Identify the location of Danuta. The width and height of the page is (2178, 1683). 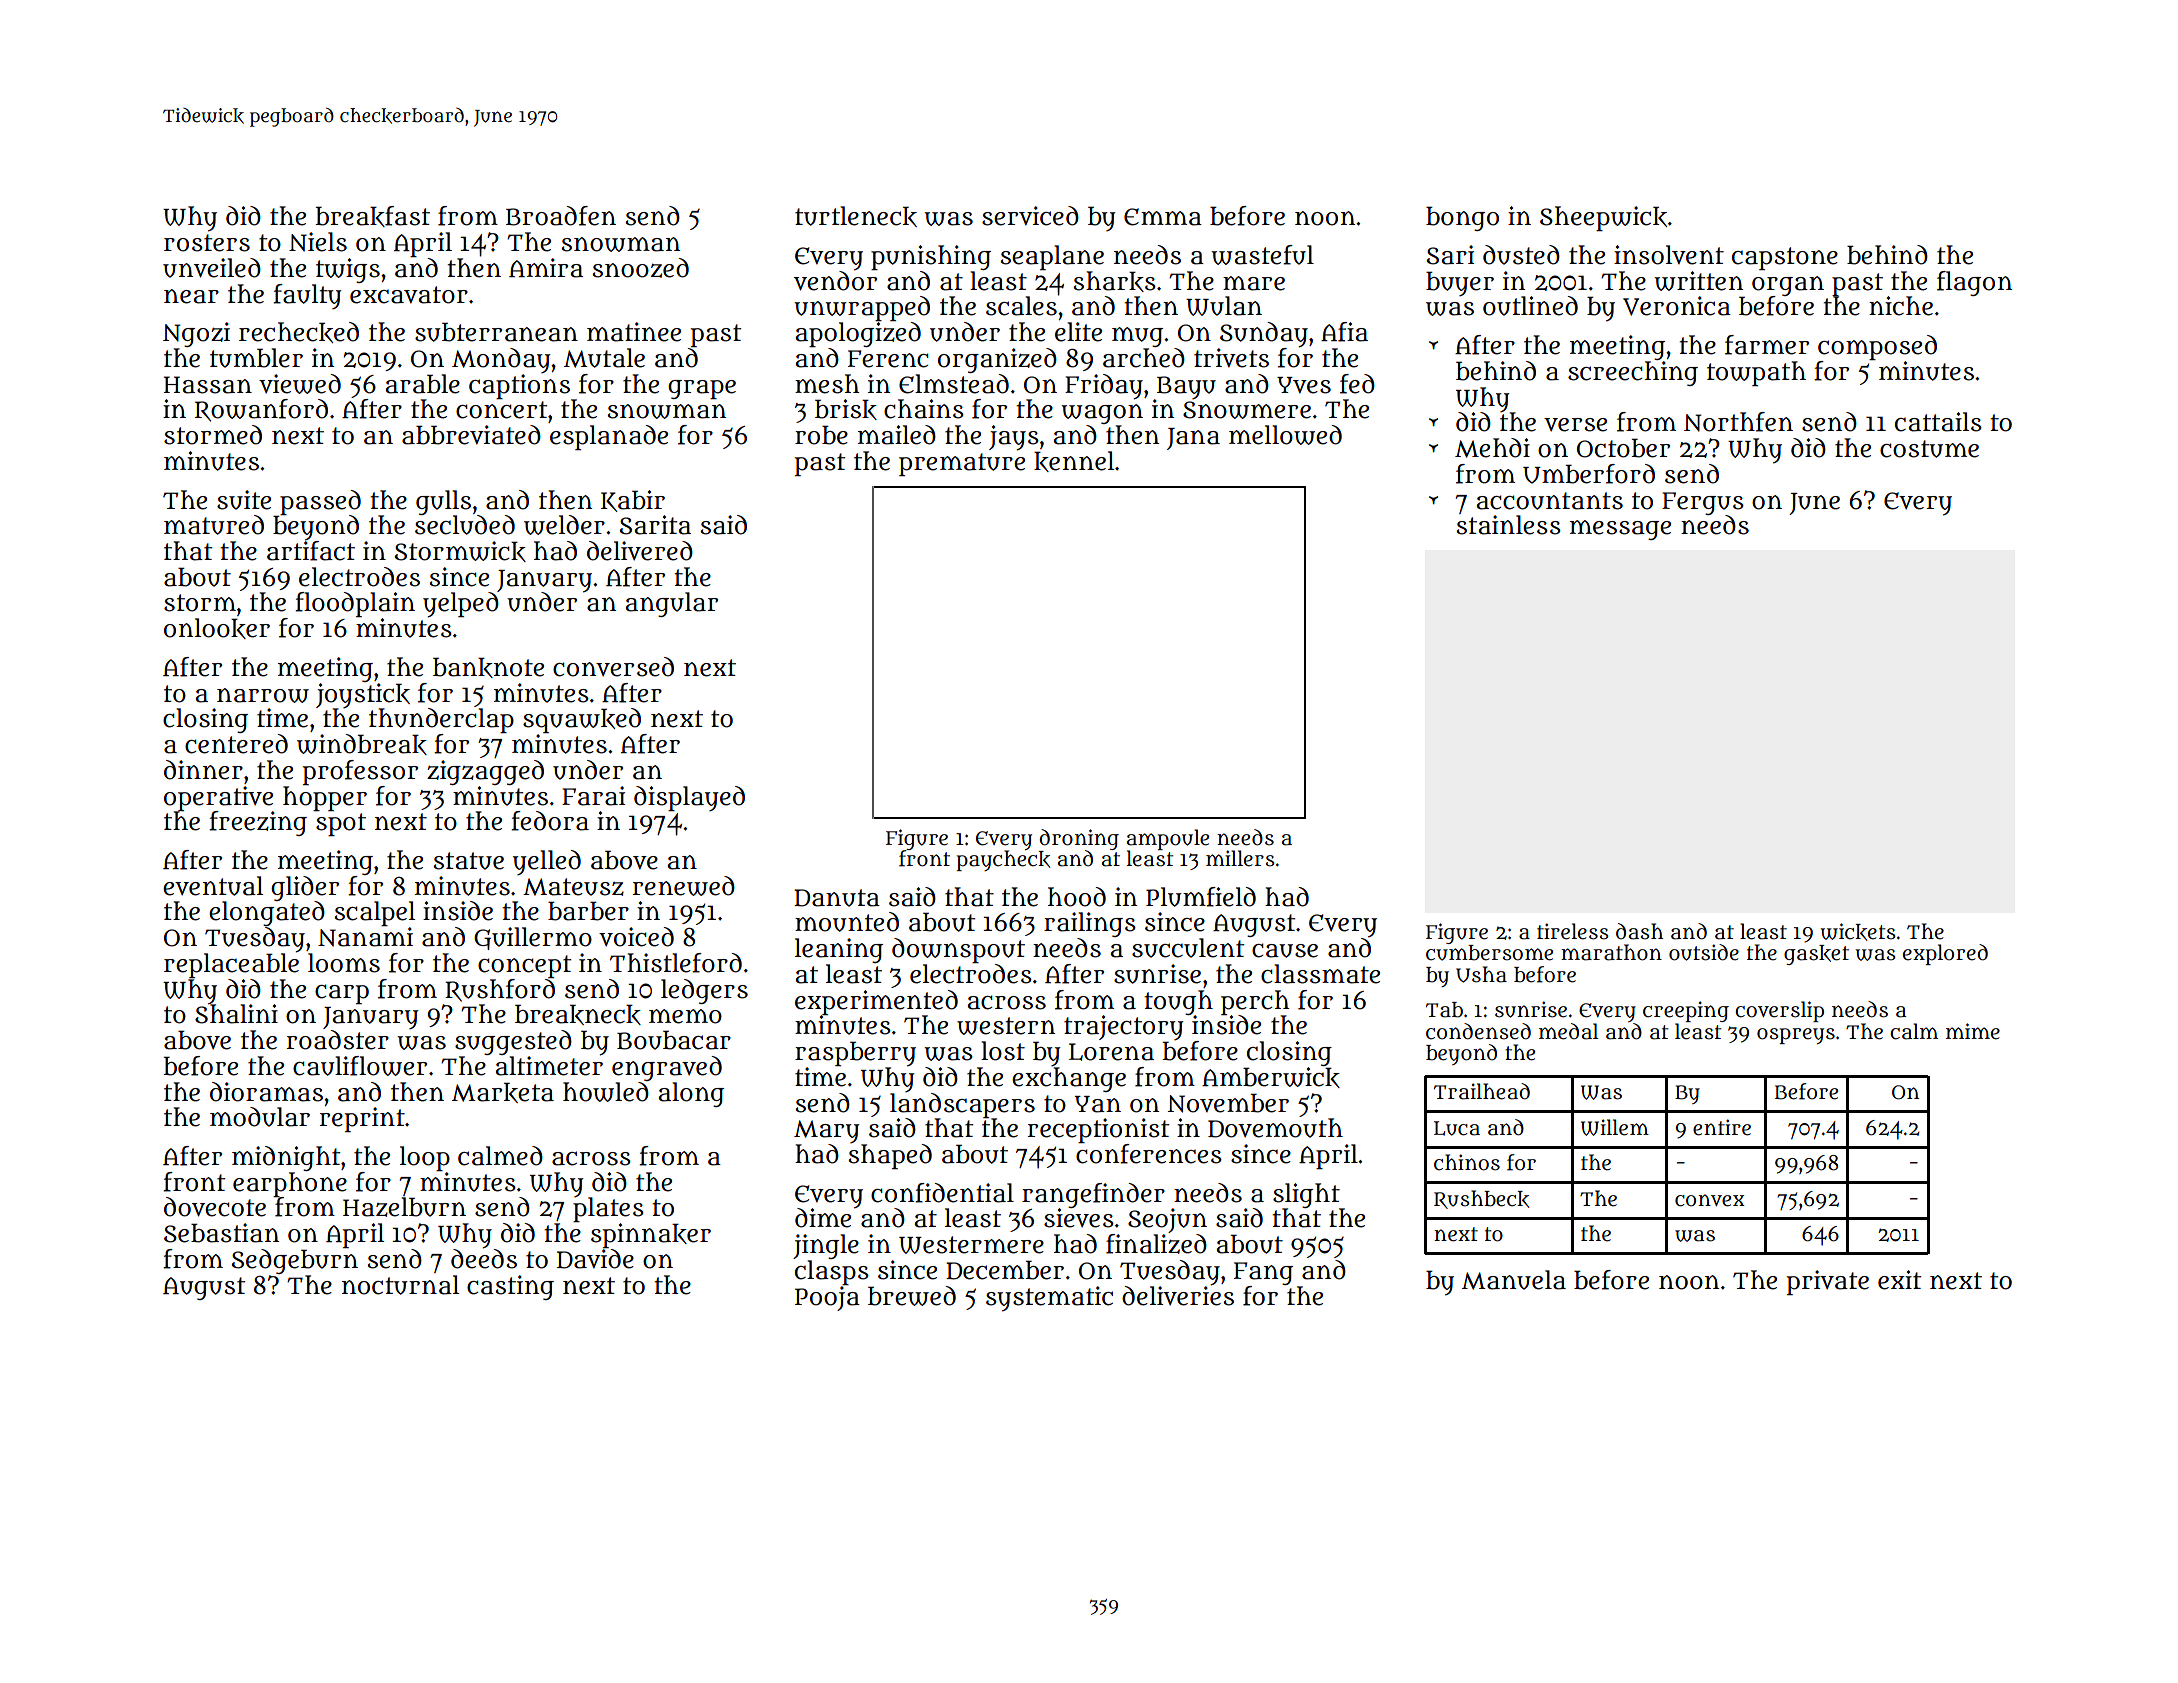
(837, 898).
